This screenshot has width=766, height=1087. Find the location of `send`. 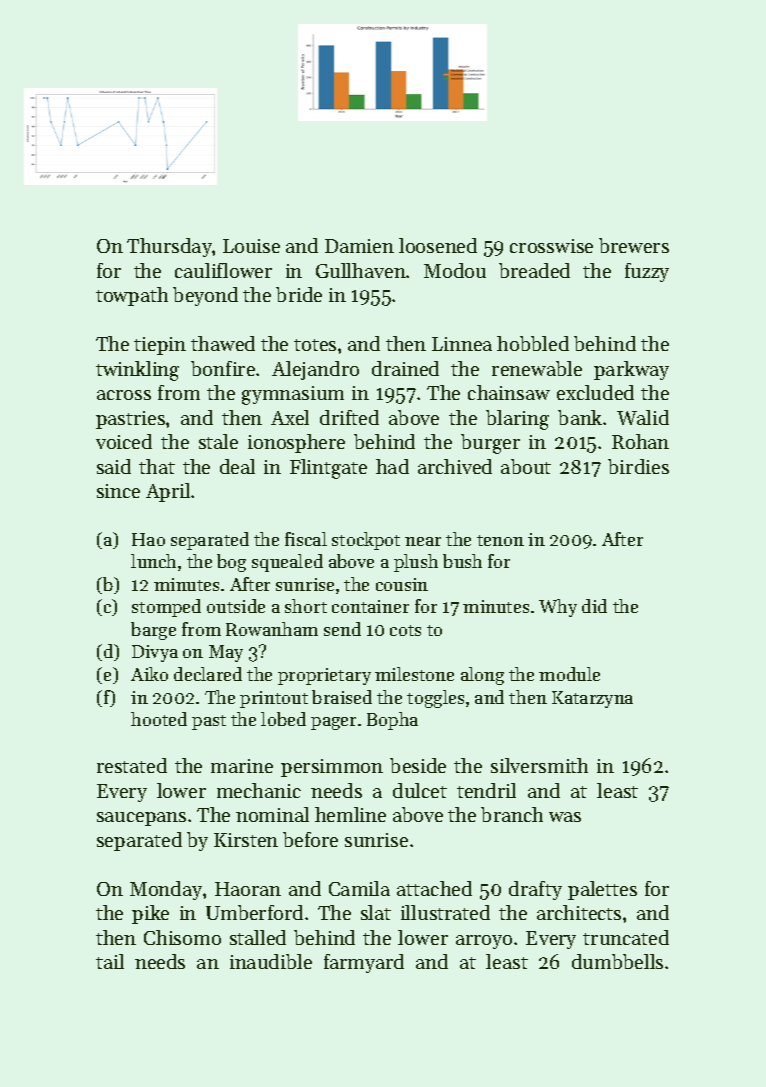

send is located at coordinates (342, 629).
